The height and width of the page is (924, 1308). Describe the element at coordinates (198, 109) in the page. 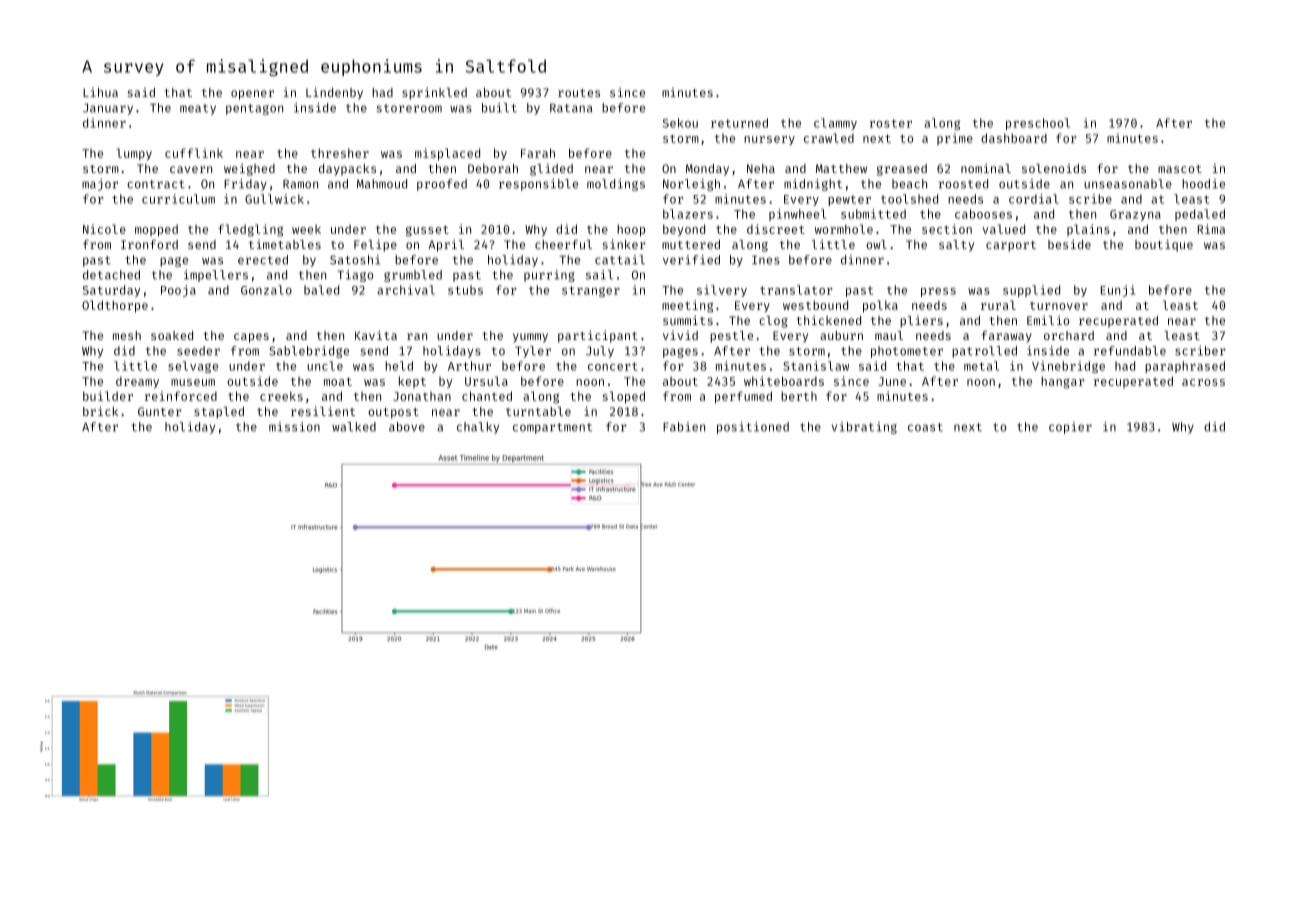

I see `meaty` at that location.
